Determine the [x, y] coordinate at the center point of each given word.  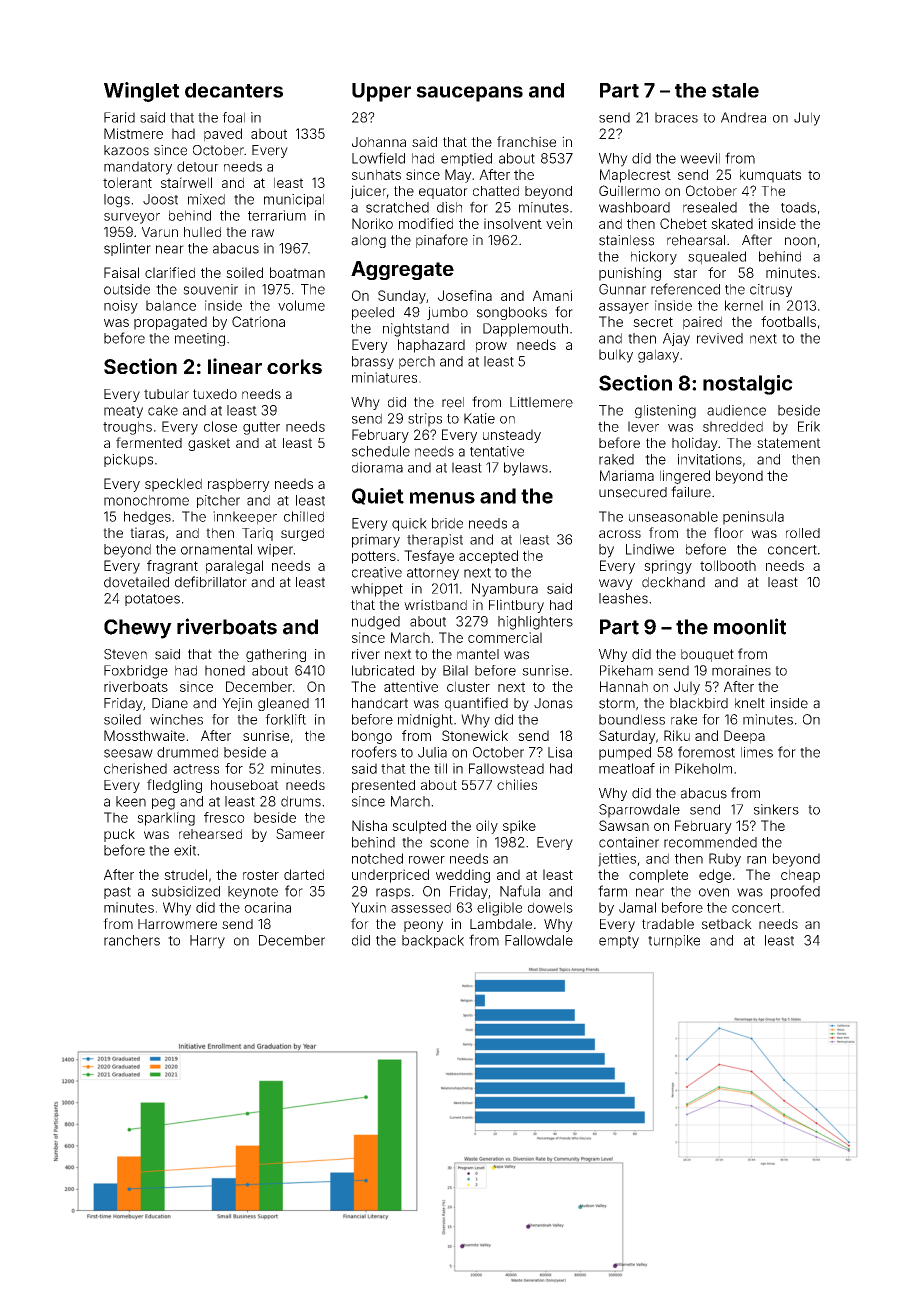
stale [735, 90]
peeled [373, 313]
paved [223, 135]
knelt [750, 703]
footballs [788, 321]
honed [225, 670]
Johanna [379, 142]
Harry [207, 942]
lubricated [383, 670]
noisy [121, 307]
